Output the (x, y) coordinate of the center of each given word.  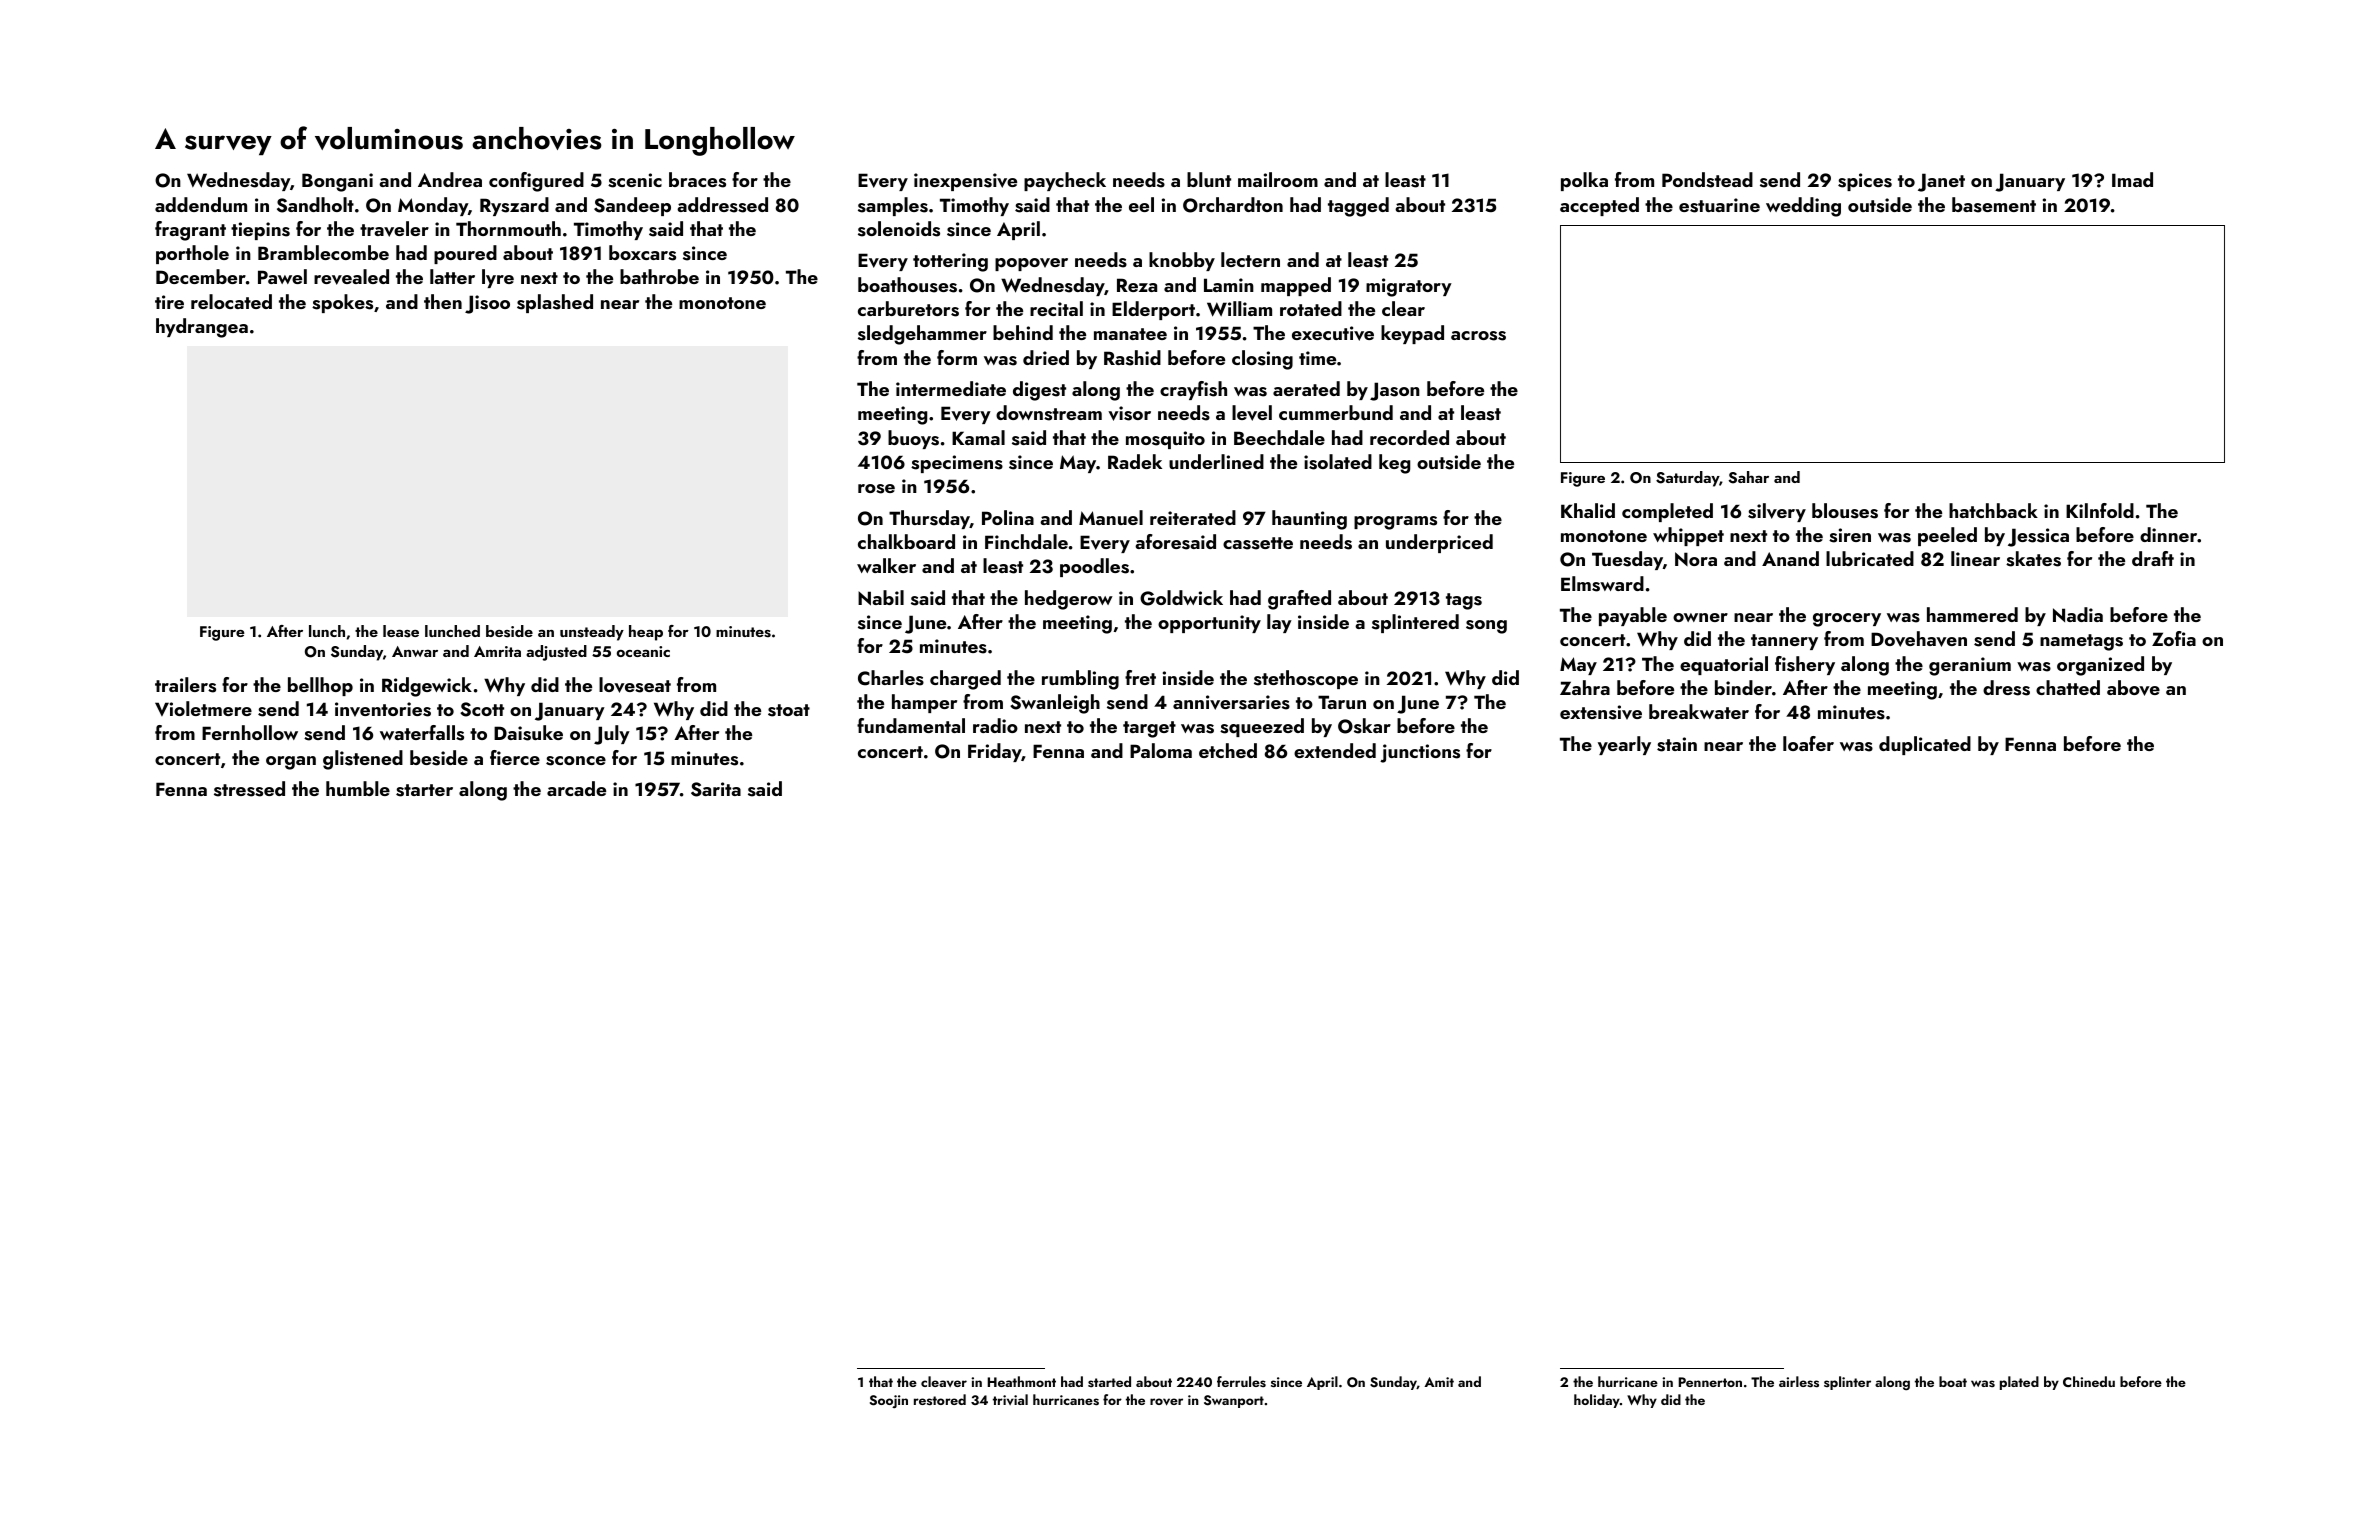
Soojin (889, 1401)
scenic (635, 180)
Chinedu (2089, 1381)
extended (1335, 750)
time (1317, 358)
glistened (363, 760)
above (2133, 688)
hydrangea (202, 328)
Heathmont (1021, 1381)
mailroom (1278, 179)
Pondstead (1707, 180)
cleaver (944, 1381)
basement (1994, 205)
